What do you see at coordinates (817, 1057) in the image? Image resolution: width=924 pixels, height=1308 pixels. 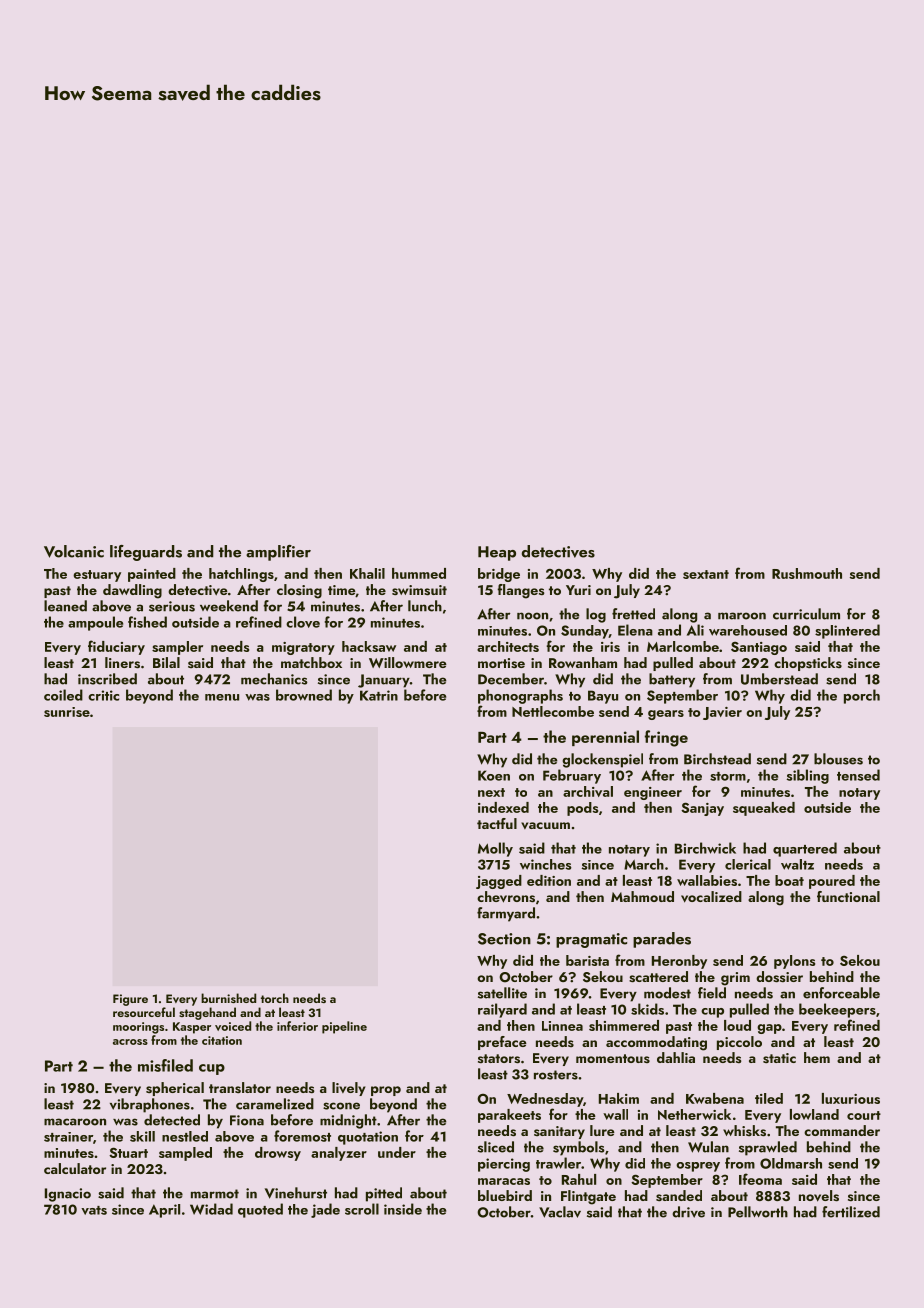 I see `hem` at bounding box center [817, 1057].
